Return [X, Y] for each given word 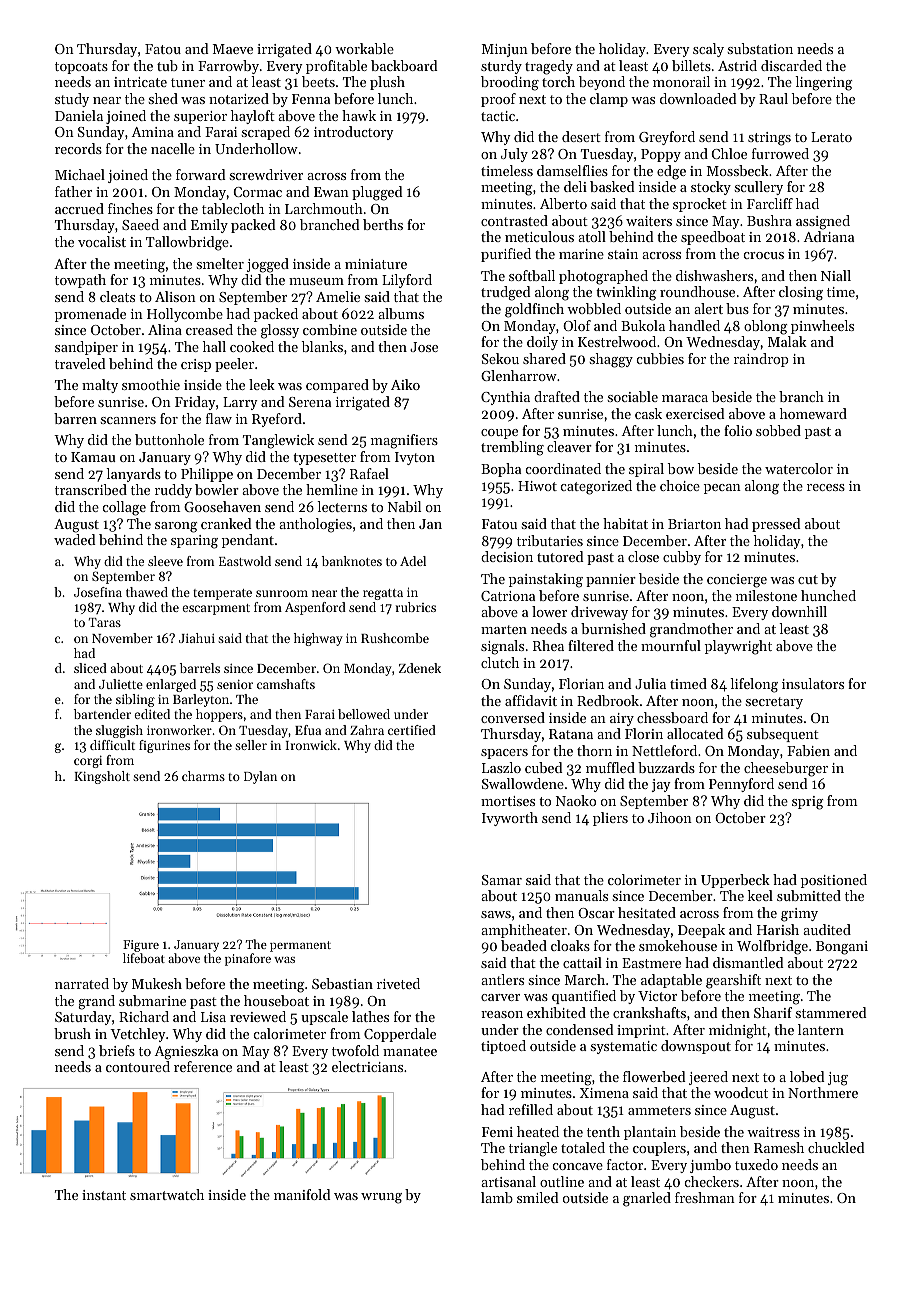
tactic [498, 116]
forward [201, 174]
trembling [512, 448]
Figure [141, 946]
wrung [381, 1198]
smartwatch [167, 1194]
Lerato [831, 137]
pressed [776, 525]
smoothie [151, 384]
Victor [657, 996]
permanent [300, 946]
